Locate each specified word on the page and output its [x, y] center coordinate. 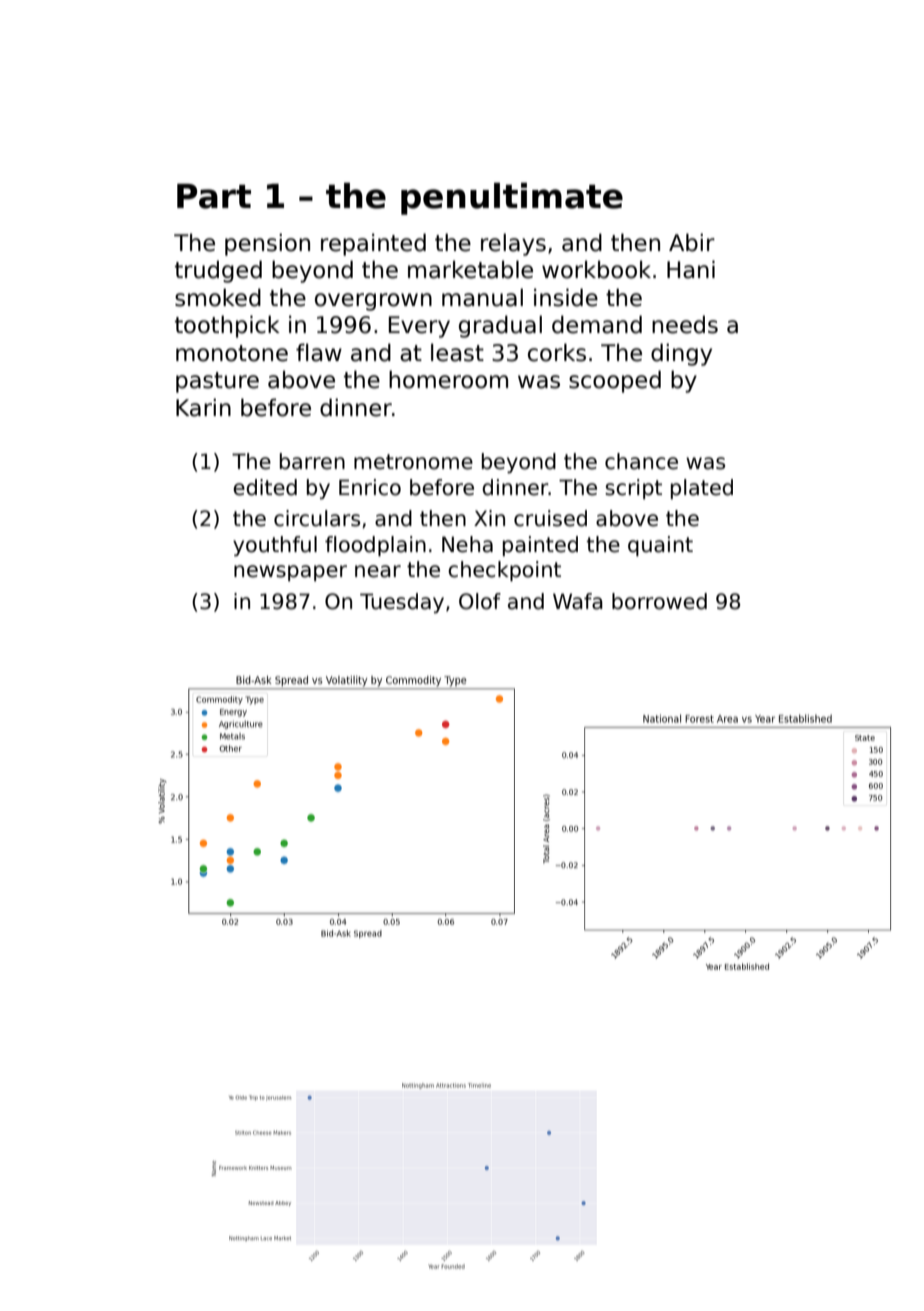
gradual [500, 326]
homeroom [448, 379]
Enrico [370, 487]
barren [312, 461]
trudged [218, 271]
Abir [692, 242]
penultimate [512, 198]
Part [214, 196]
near [378, 571]
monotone [232, 353]
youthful [275, 546]
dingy [681, 354]
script [633, 489]
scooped [615, 381]
